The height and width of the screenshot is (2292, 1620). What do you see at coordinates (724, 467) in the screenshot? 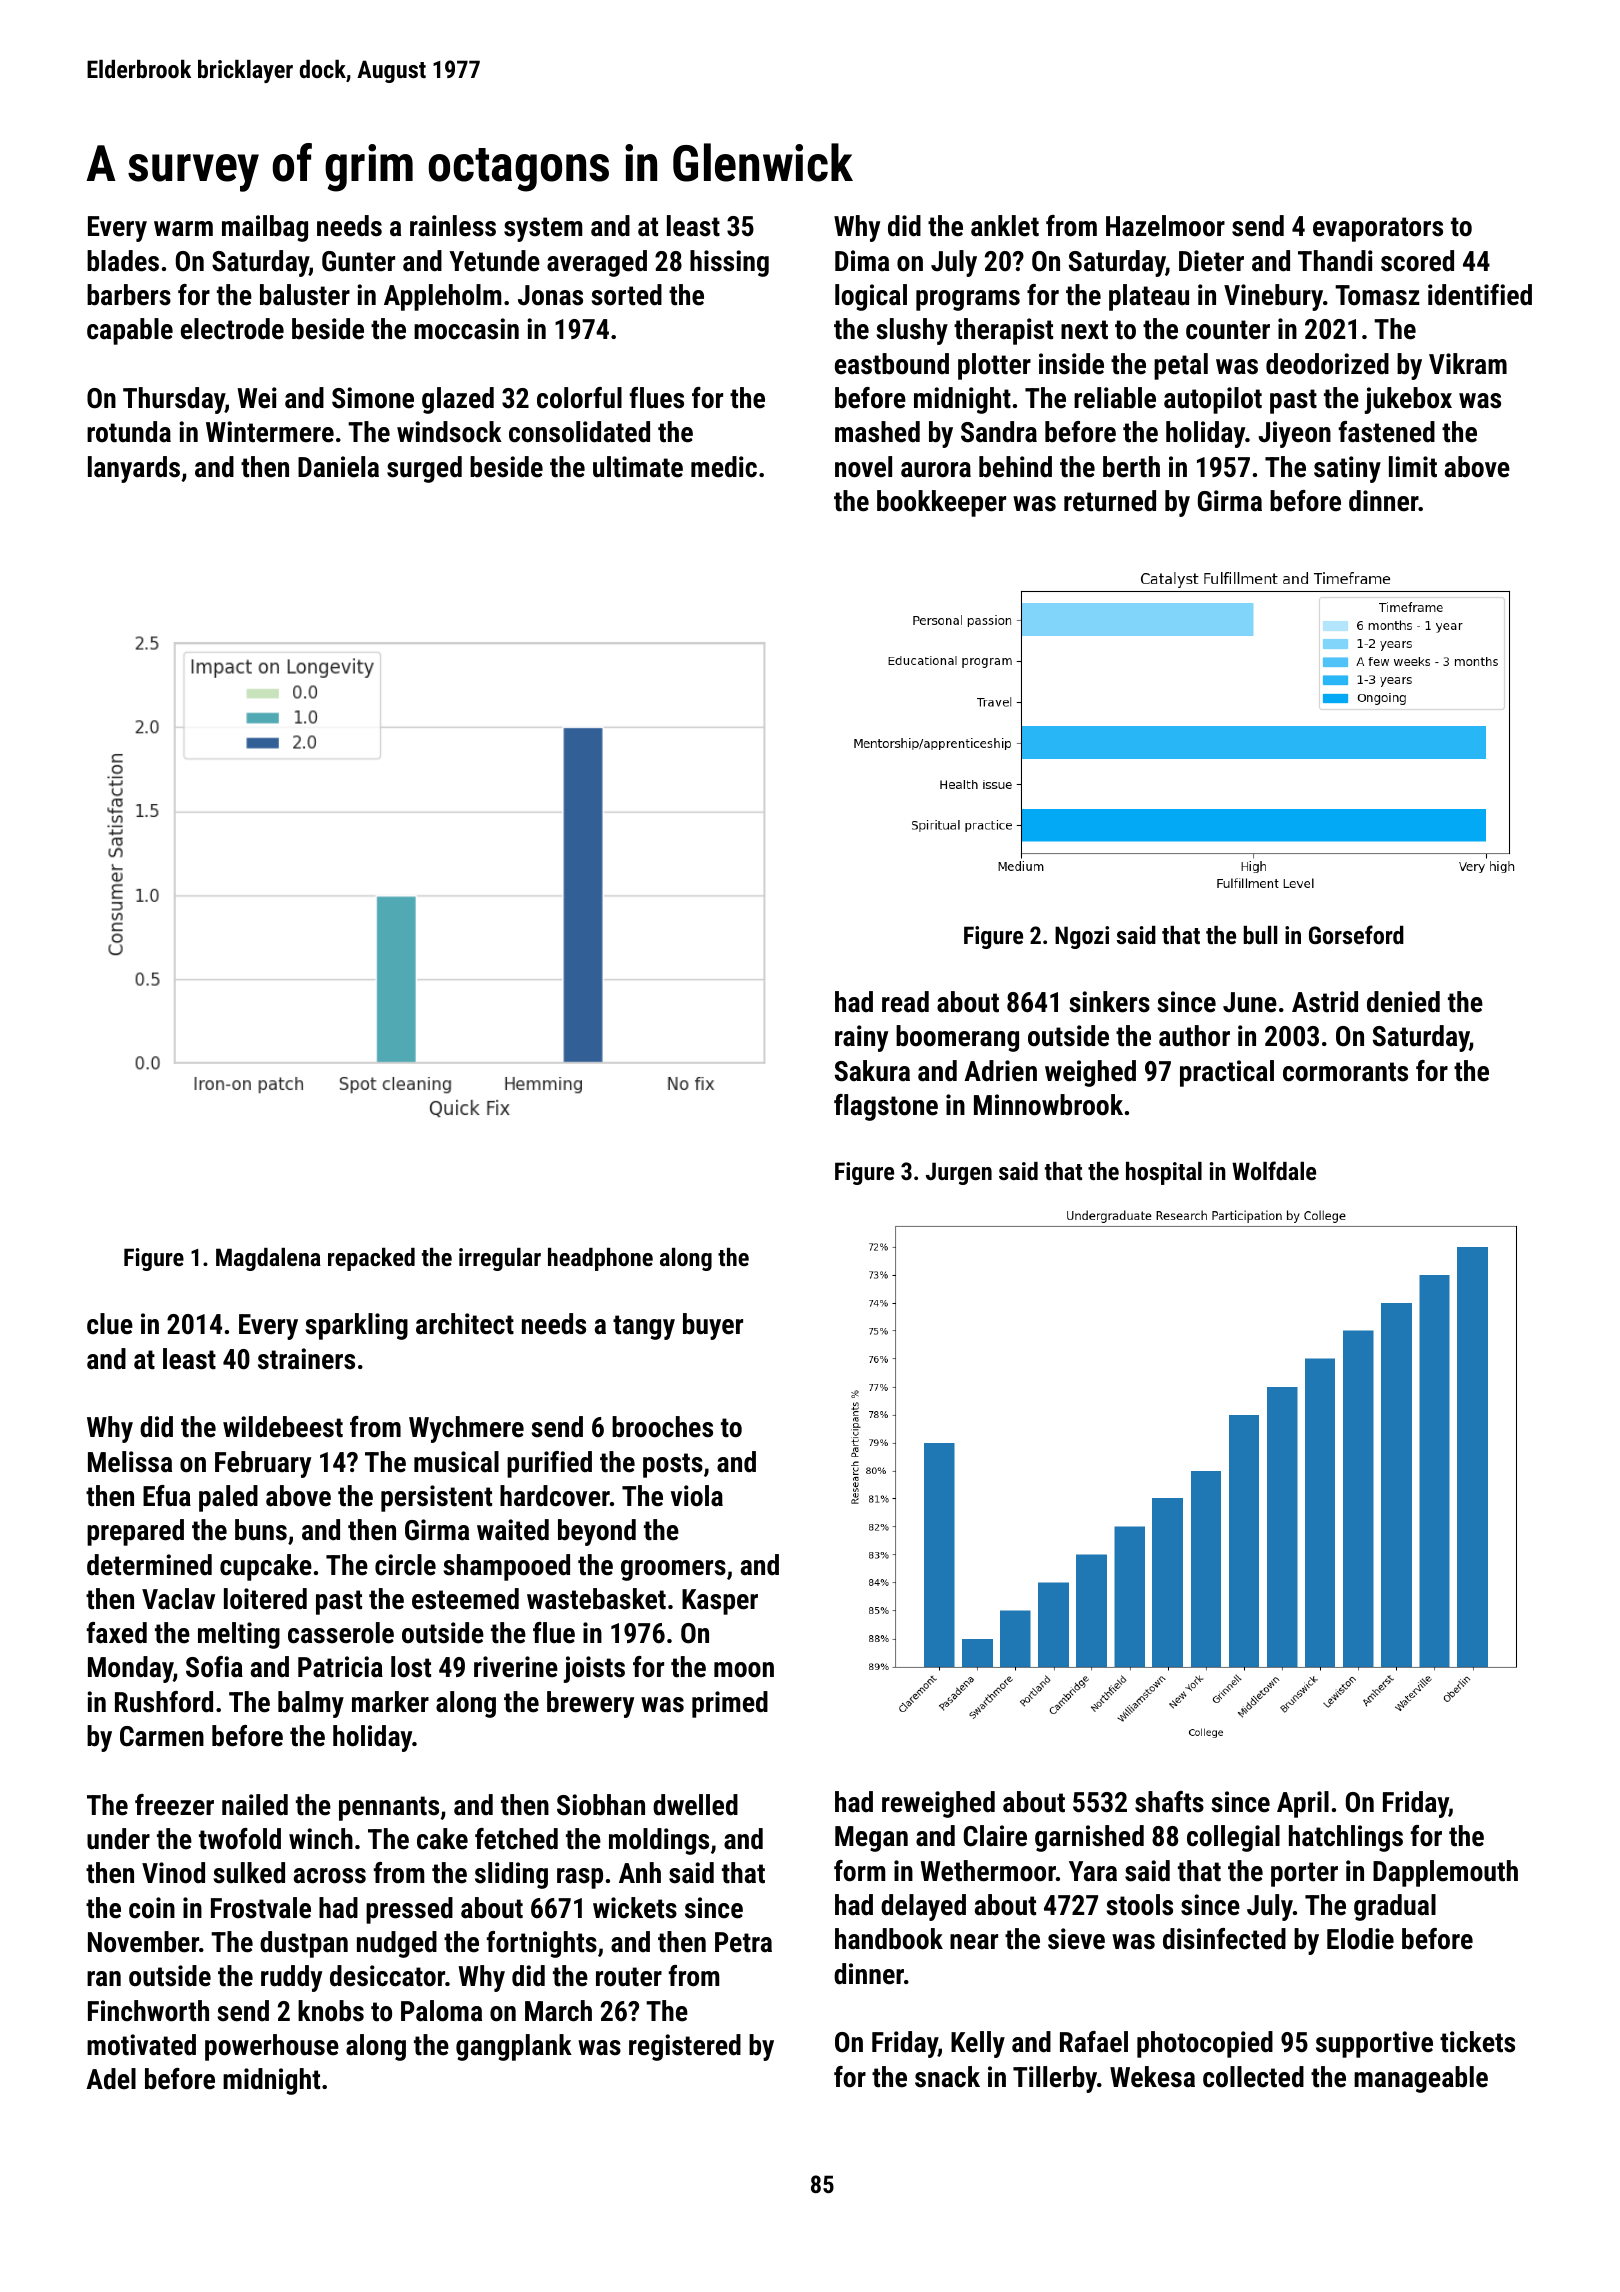
I see `medic` at bounding box center [724, 467].
